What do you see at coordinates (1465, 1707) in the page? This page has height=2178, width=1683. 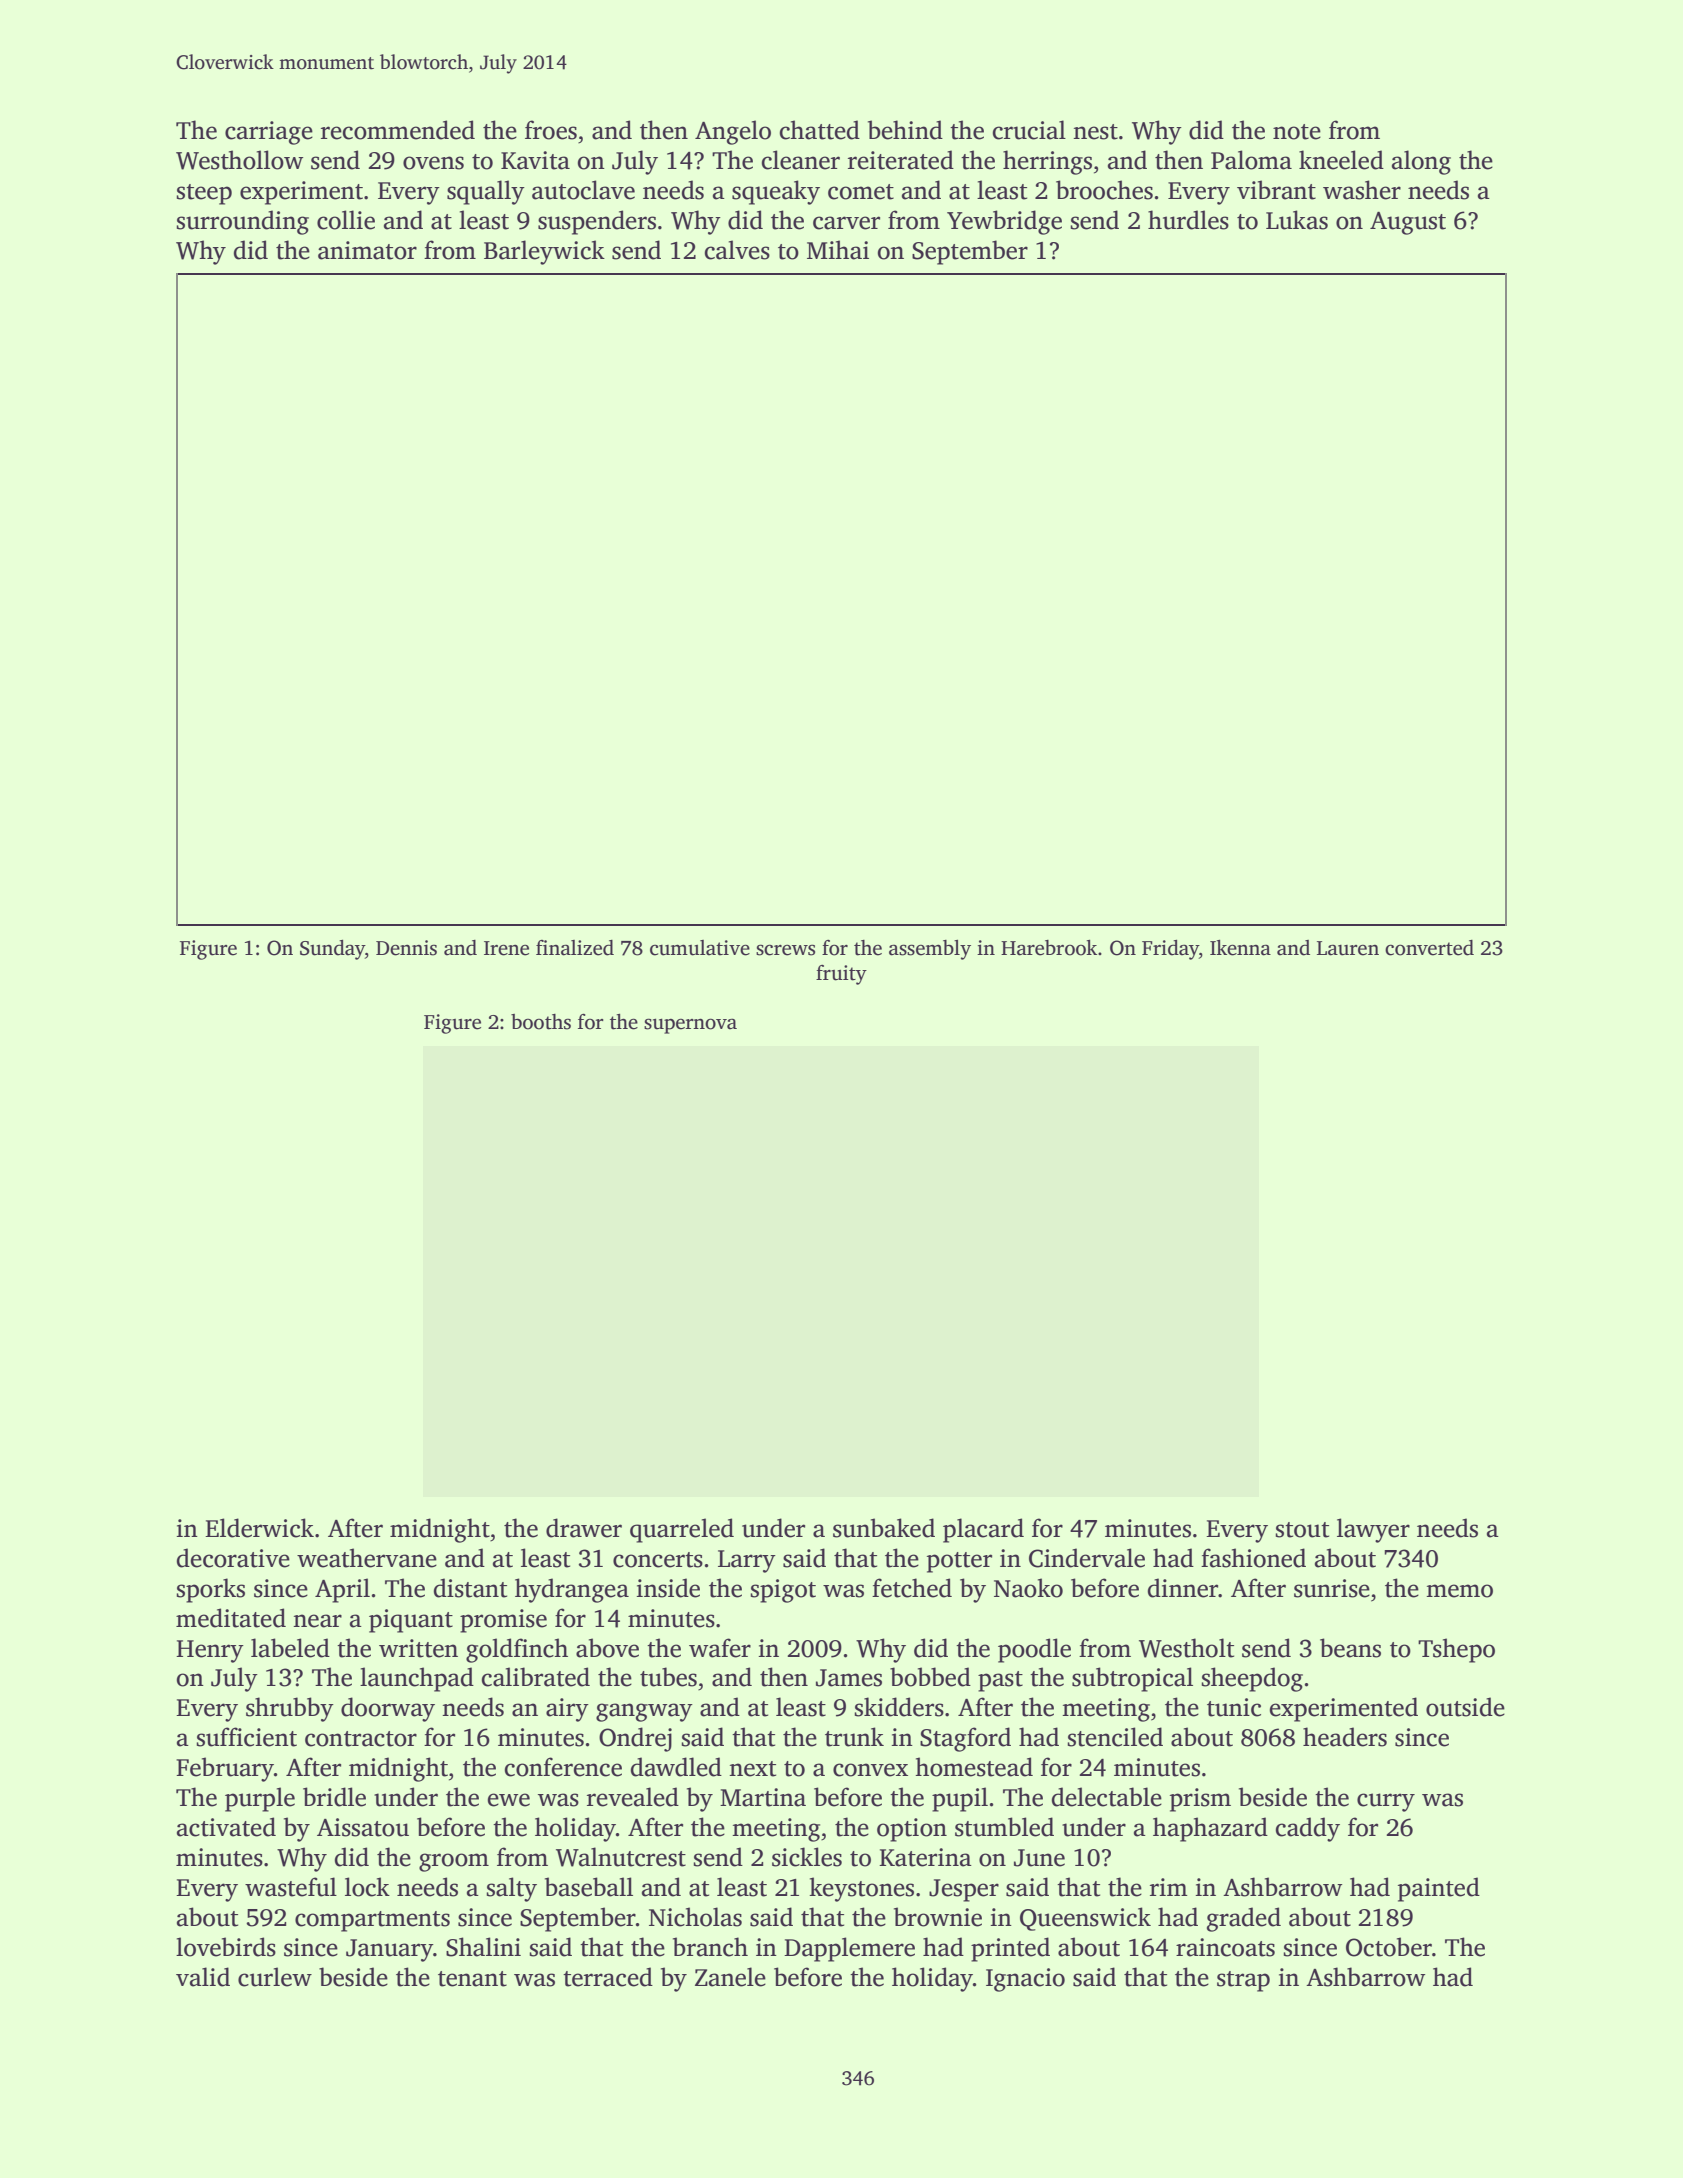 I see `outside` at bounding box center [1465, 1707].
